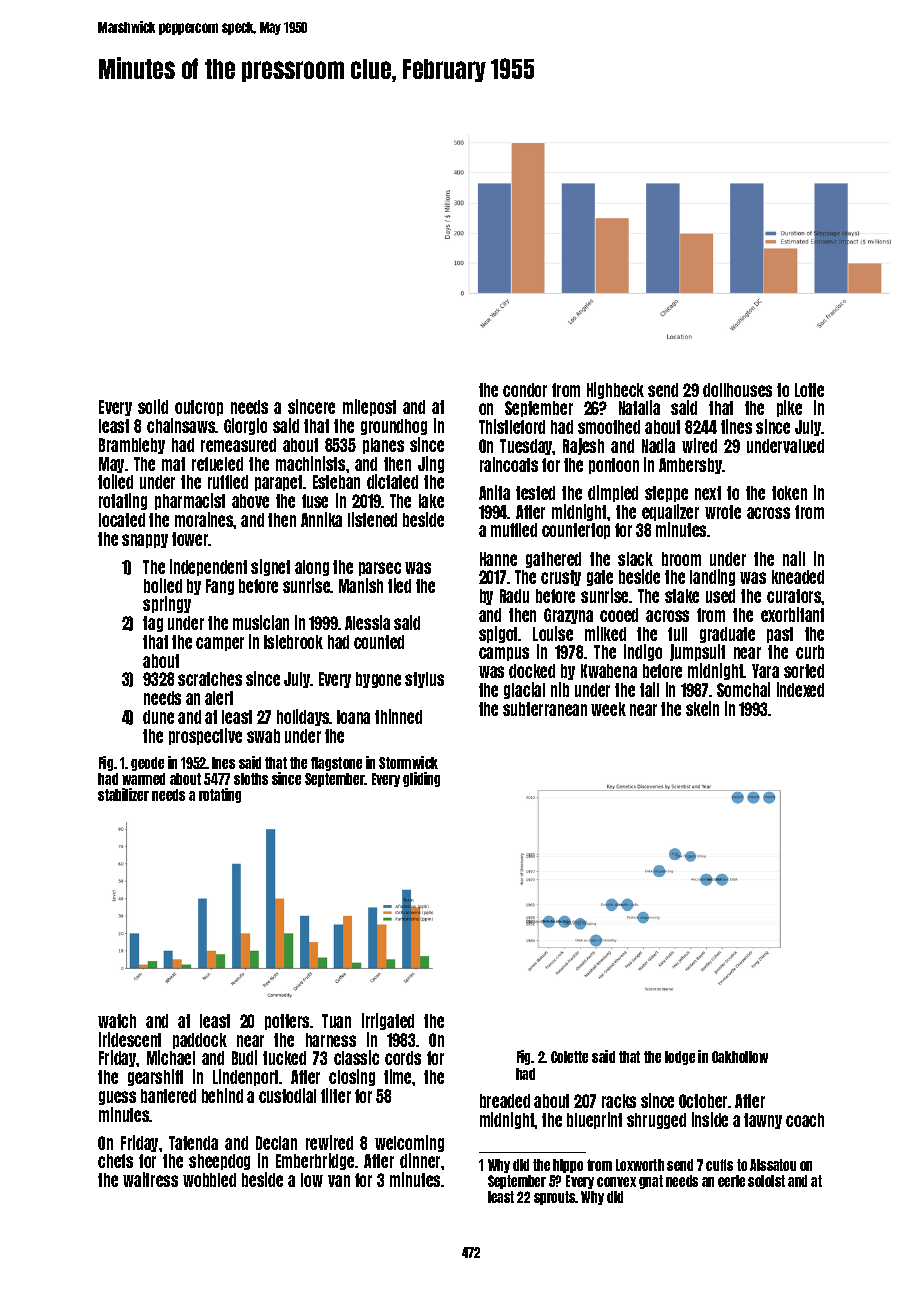 The height and width of the screenshot is (1314, 924). Describe the element at coordinates (555, 1198) in the screenshot. I see `sprouts` at that location.
